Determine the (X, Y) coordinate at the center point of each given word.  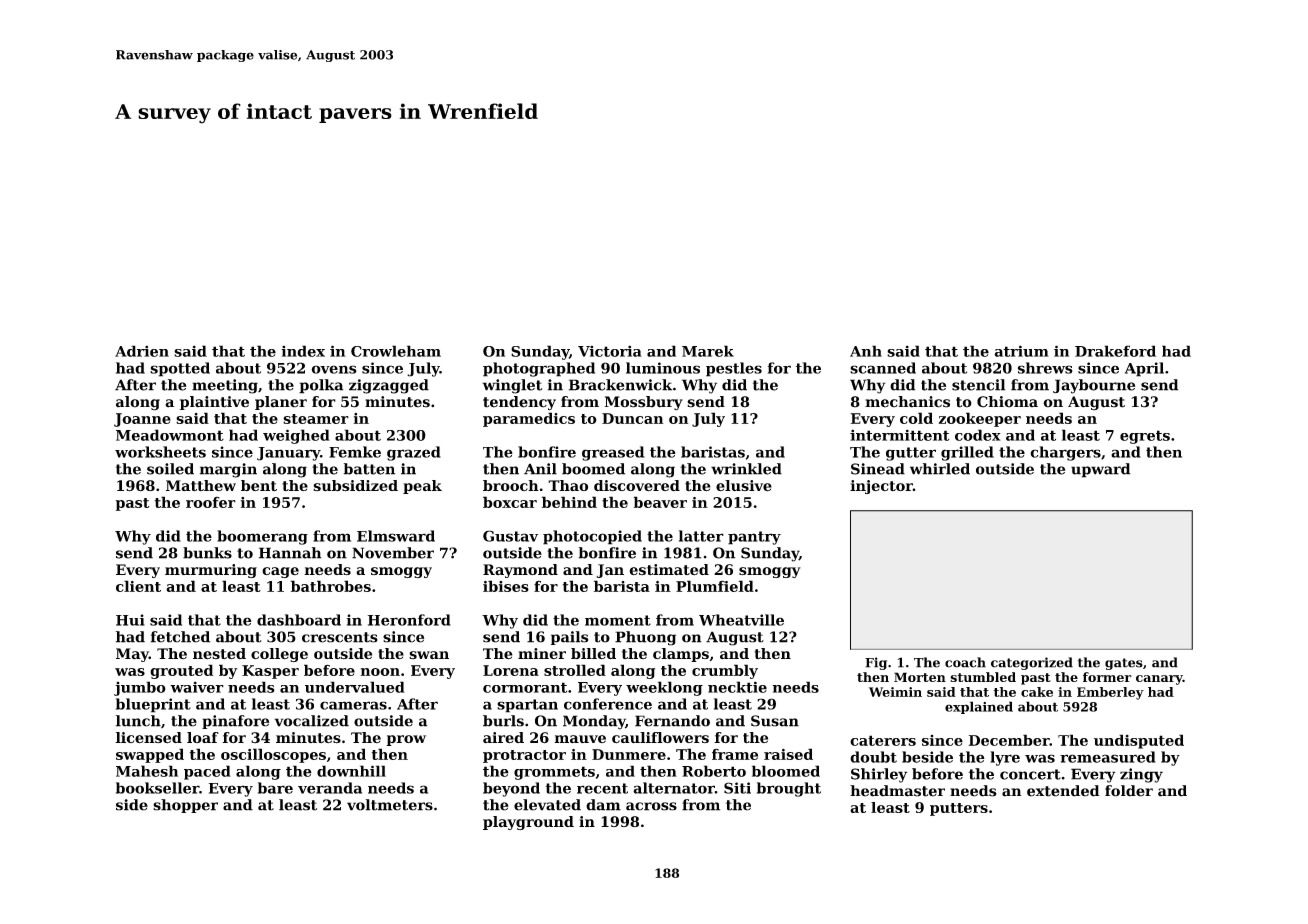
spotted (180, 369)
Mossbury (644, 403)
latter (701, 536)
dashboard (299, 620)
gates (1124, 664)
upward (1100, 470)
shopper (185, 806)
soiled (170, 469)
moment (618, 620)
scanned (883, 368)
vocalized (311, 721)
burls (503, 721)
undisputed (1139, 741)
